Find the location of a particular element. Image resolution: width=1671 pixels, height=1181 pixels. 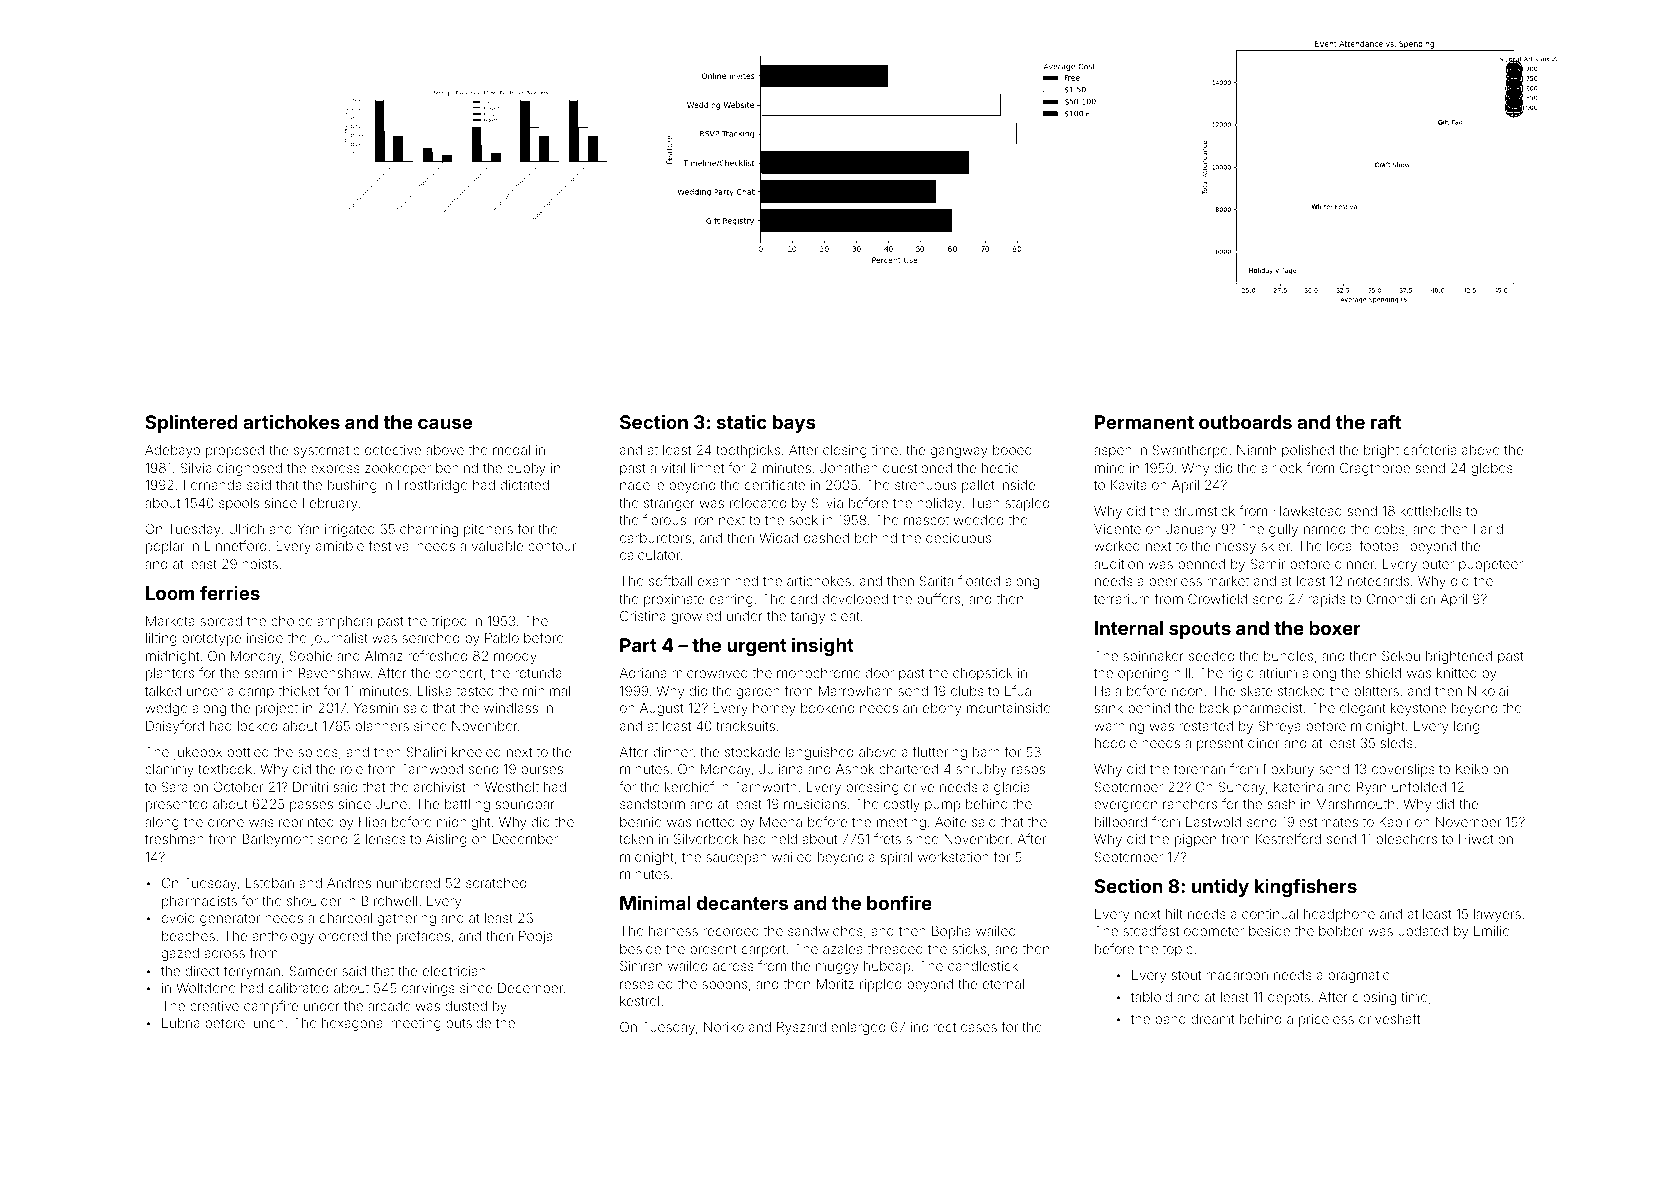

amphora is located at coordinates (345, 622).
